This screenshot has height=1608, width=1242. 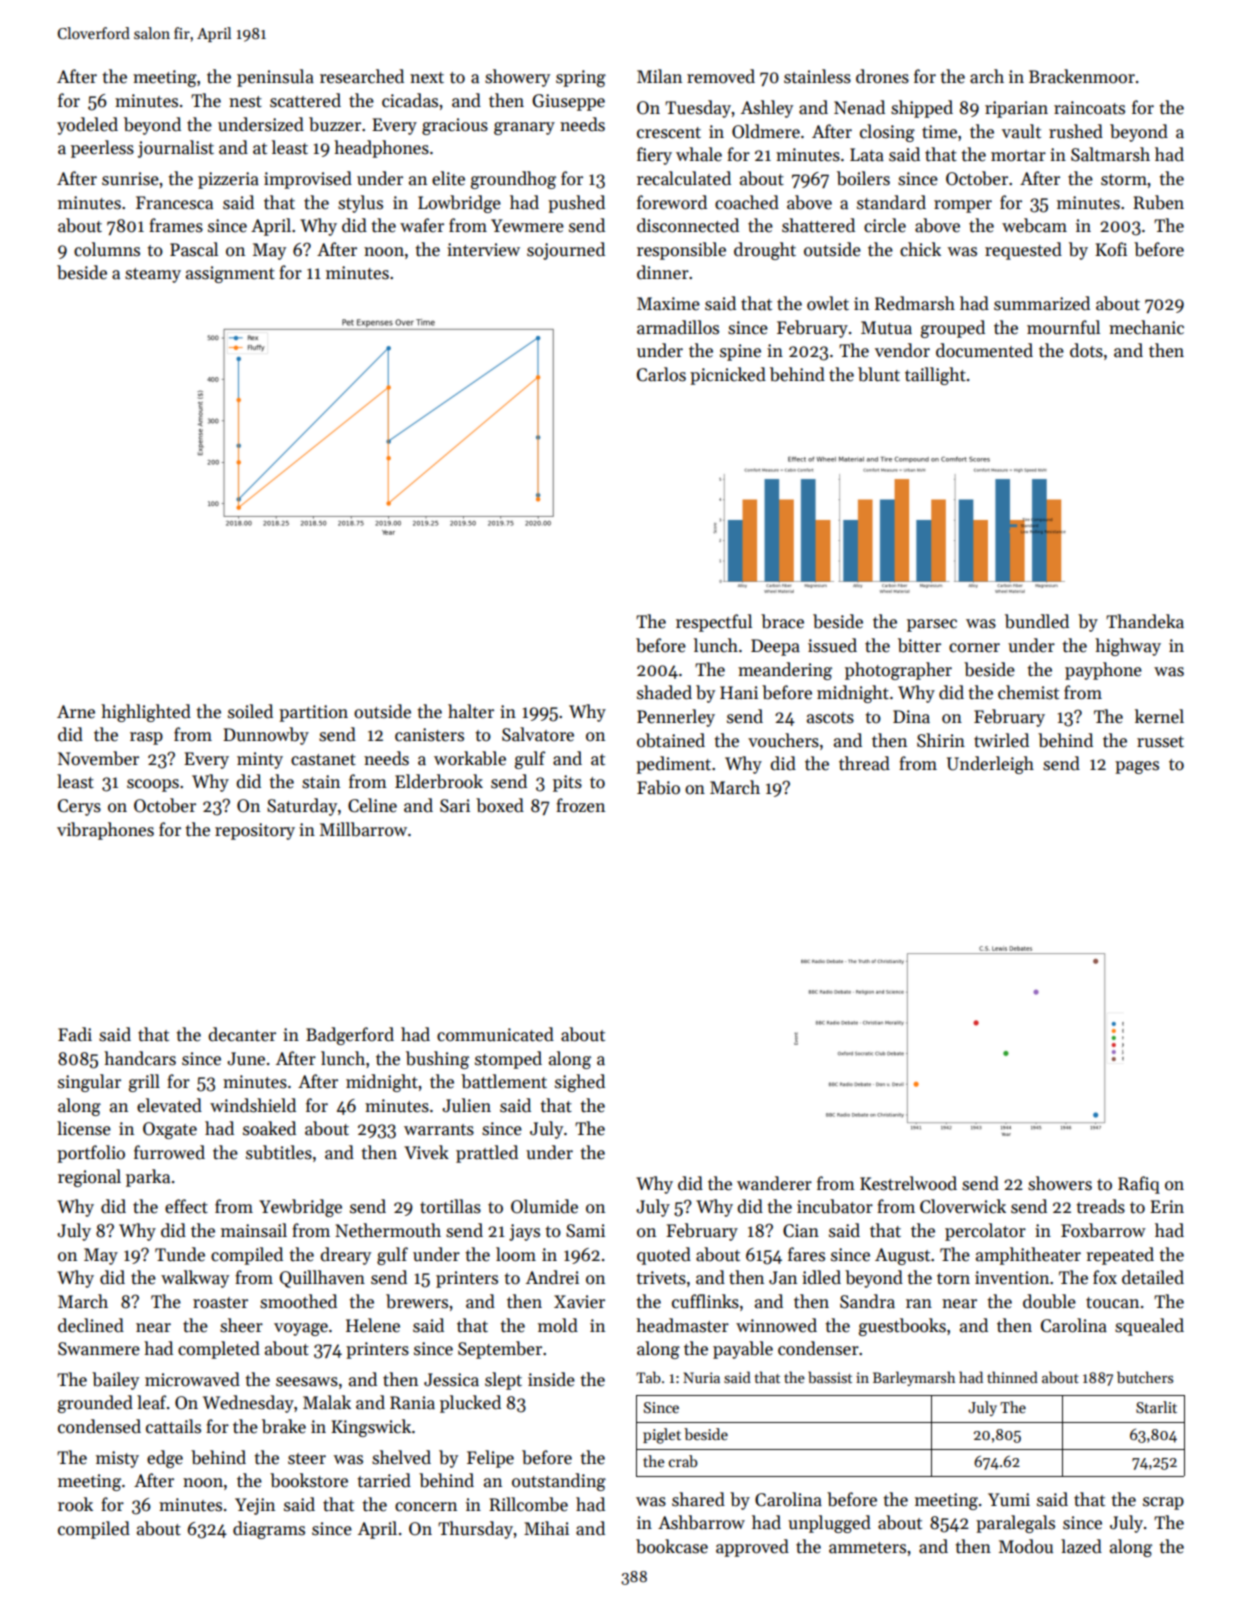 What do you see at coordinates (153, 275) in the screenshot?
I see `steamy` at bounding box center [153, 275].
